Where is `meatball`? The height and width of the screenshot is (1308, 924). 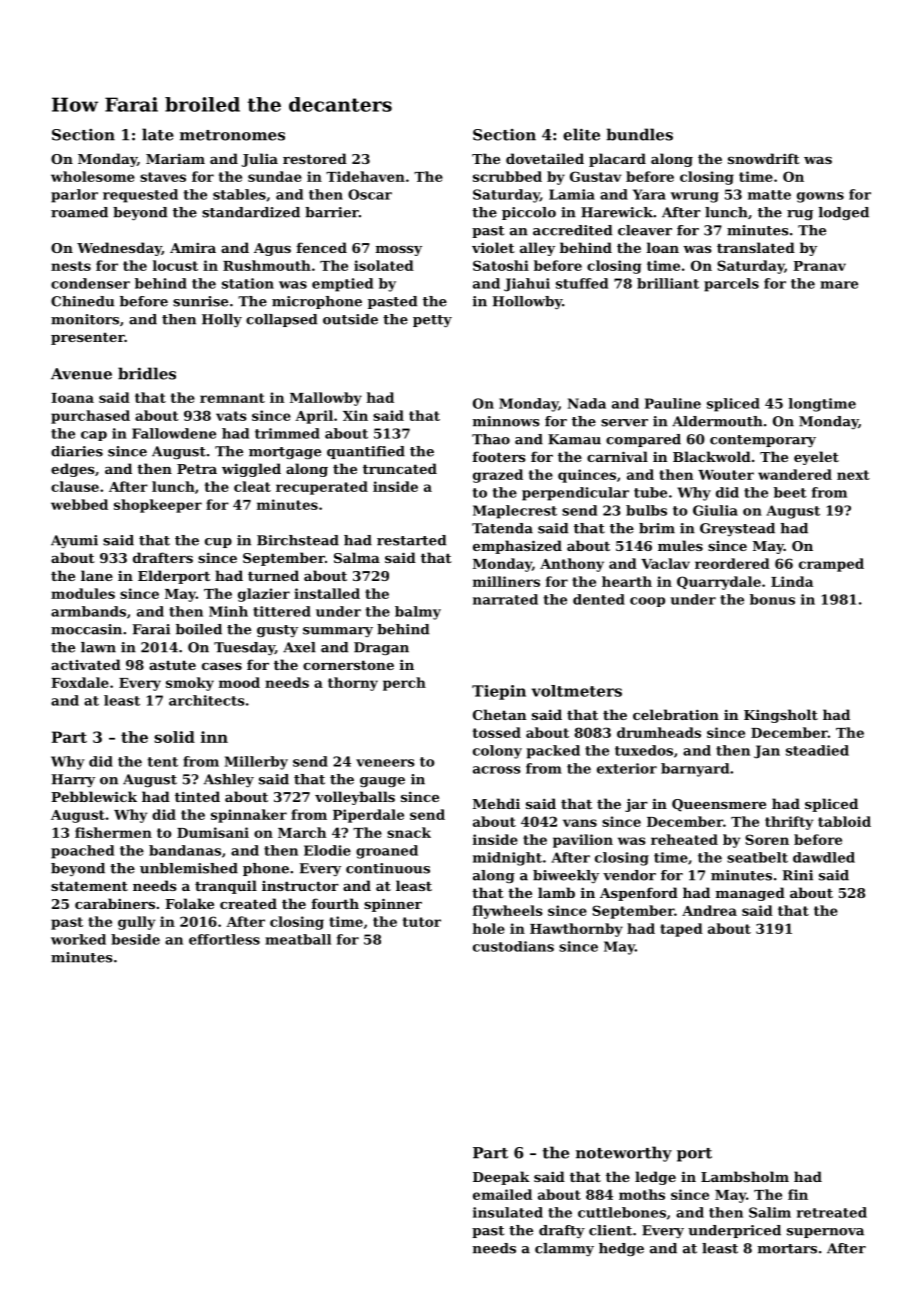 meatball is located at coordinates (298, 939).
